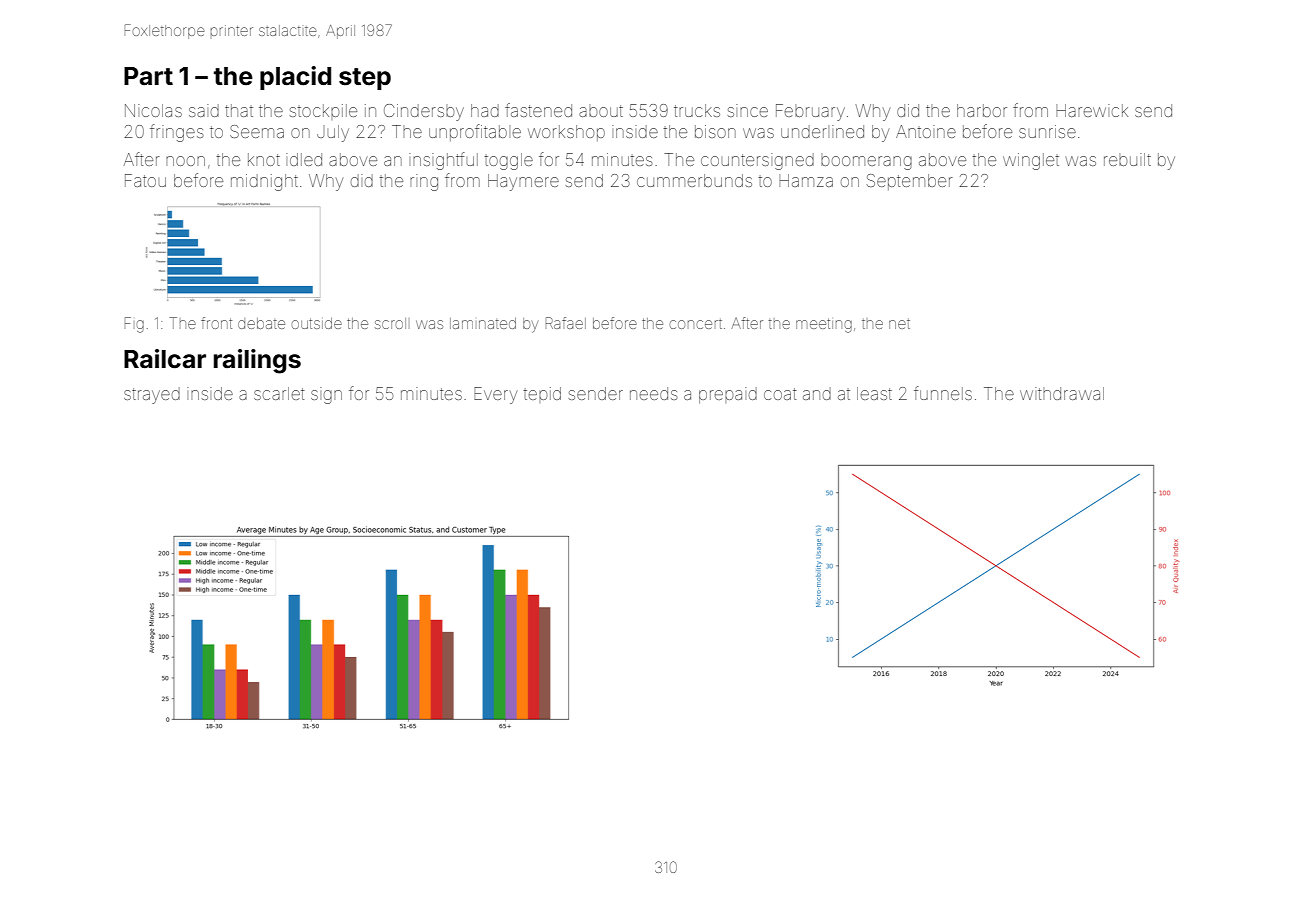 This screenshot has height=924, width=1308. Describe the element at coordinates (694, 180) in the screenshot. I see `cummerbunds` at that location.
